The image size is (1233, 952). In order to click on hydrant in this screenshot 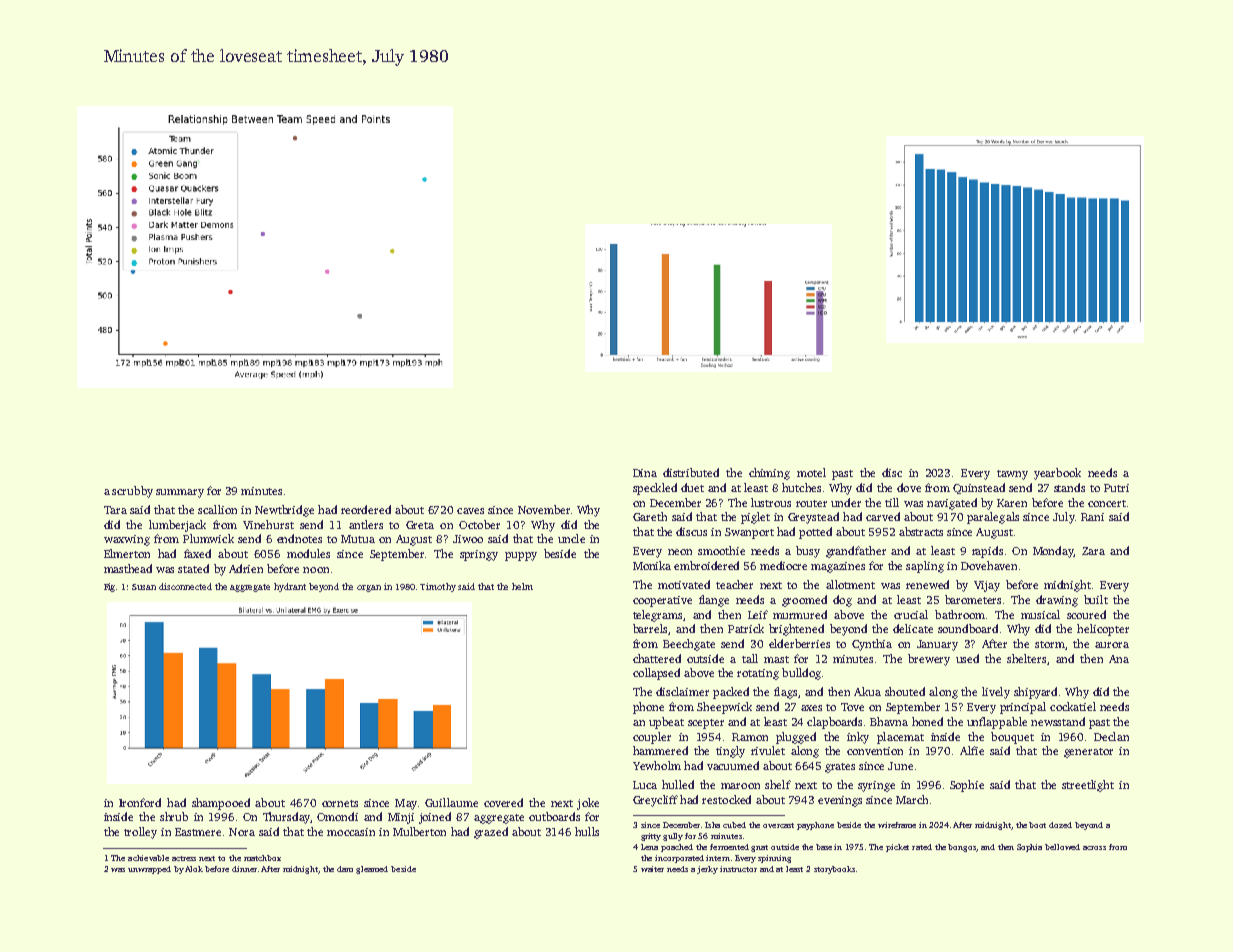, I will do `click(290, 587)`.
